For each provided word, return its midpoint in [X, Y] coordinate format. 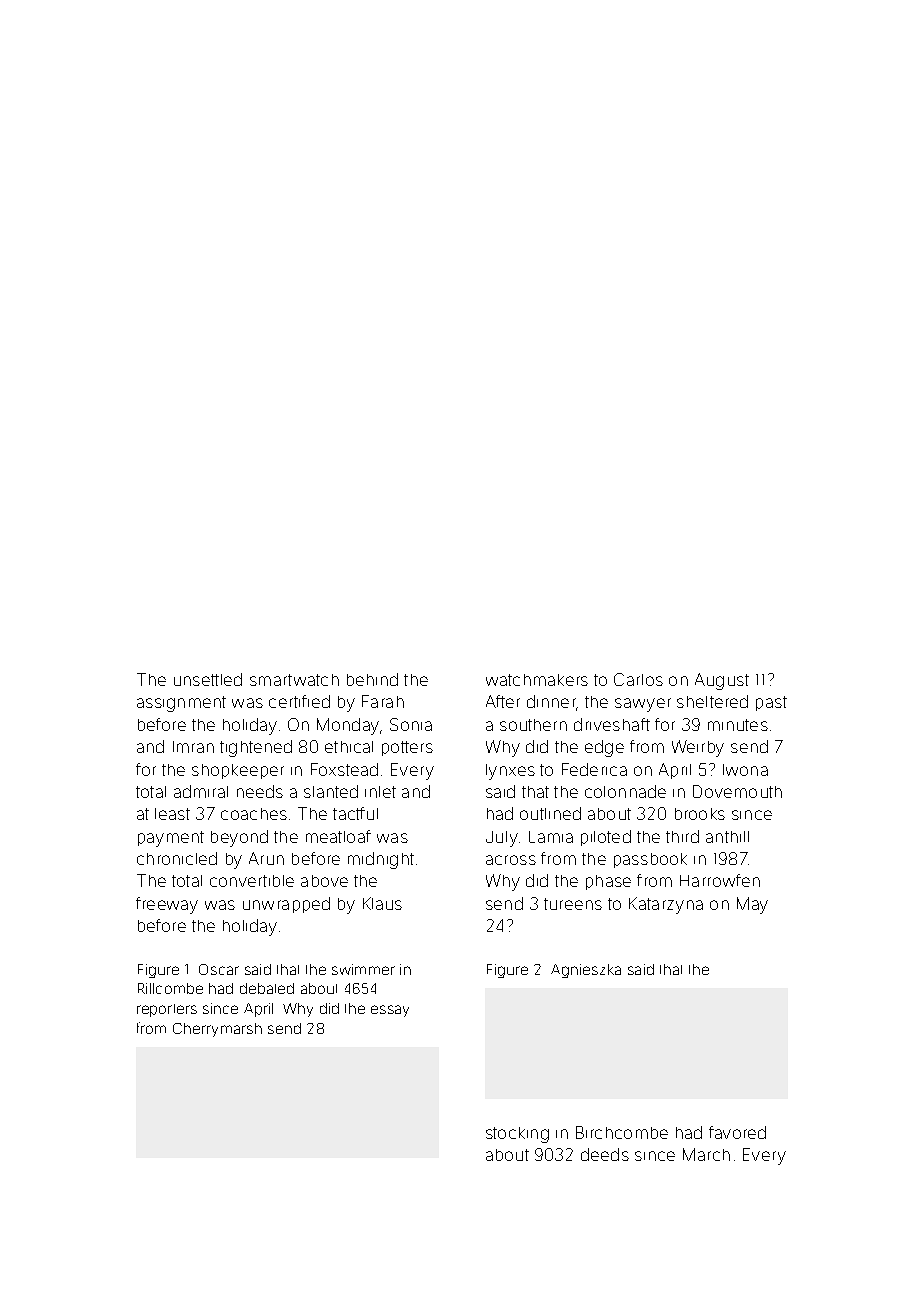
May [752, 905]
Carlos [638, 679]
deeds [605, 1154]
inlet [380, 792]
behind [372, 679]
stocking [517, 1135]
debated [267, 988]
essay [390, 1011]
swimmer [363, 969]
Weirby [698, 748]
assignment [181, 704]
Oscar [219, 969]
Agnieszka [586, 971]
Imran [193, 747]
